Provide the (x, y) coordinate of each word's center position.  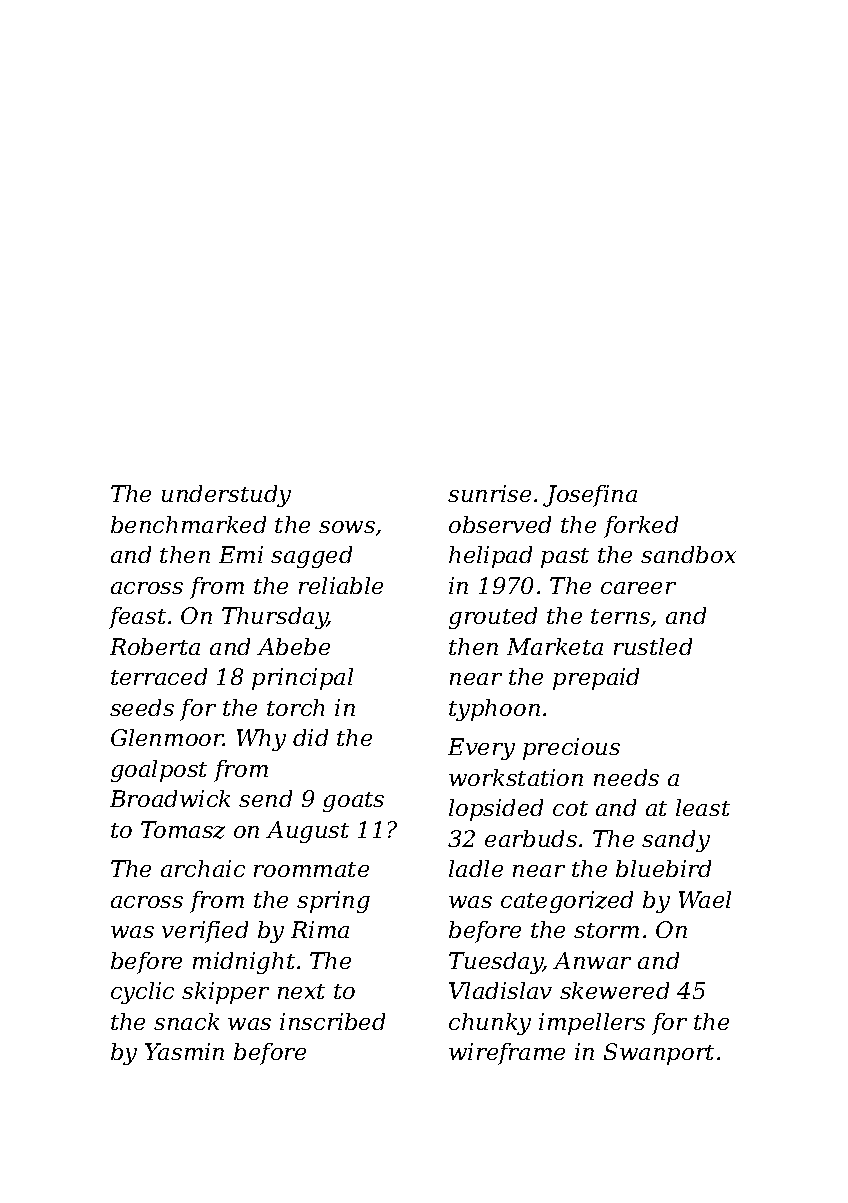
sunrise (489, 493)
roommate (311, 869)
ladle (476, 868)
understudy (226, 496)
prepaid (596, 679)
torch (295, 707)
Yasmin (184, 1051)
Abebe (293, 646)
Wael (705, 899)
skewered (614, 990)
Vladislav (500, 990)
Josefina (590, 496)
